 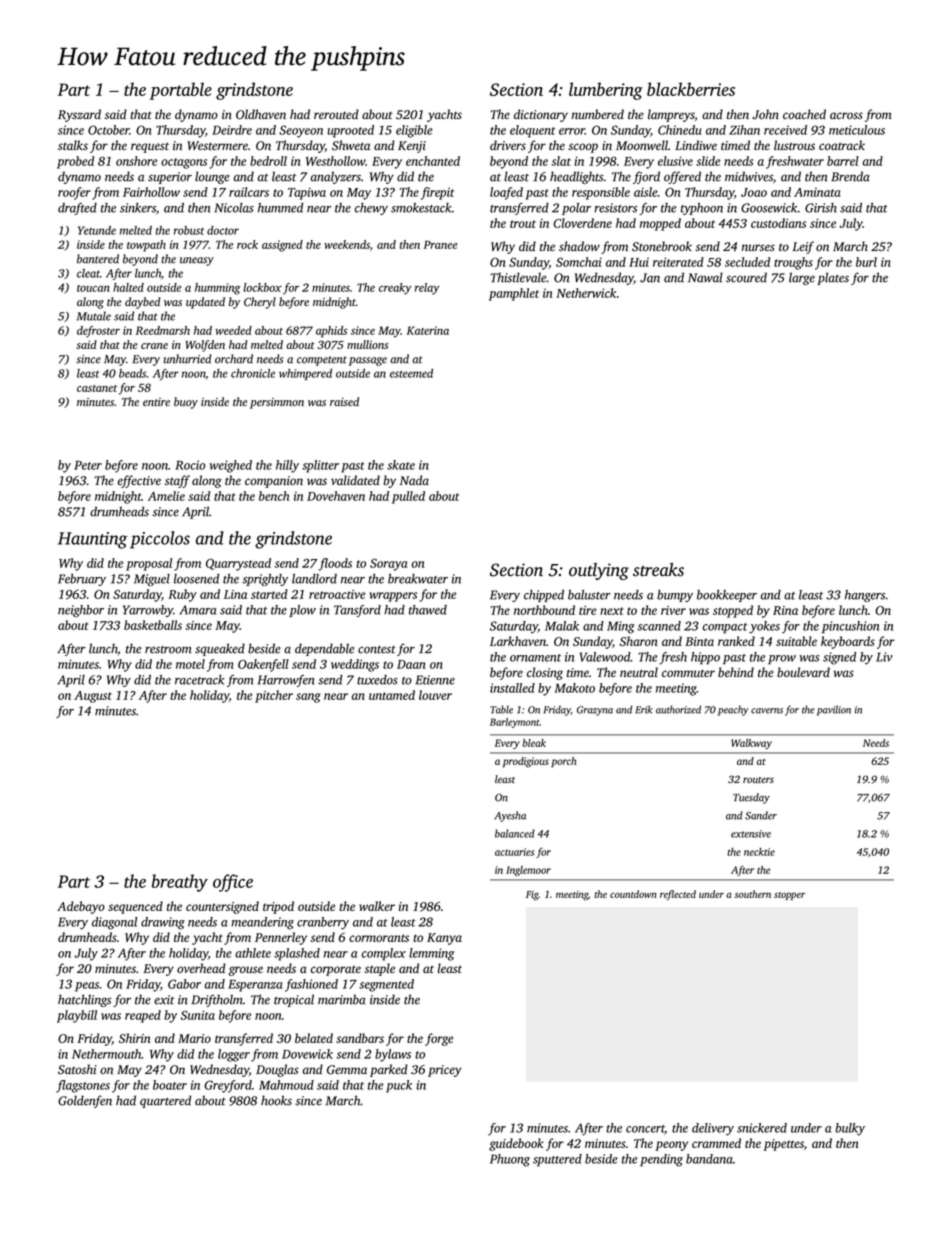 I want to click on chewy, so click(x=371, y=209).
